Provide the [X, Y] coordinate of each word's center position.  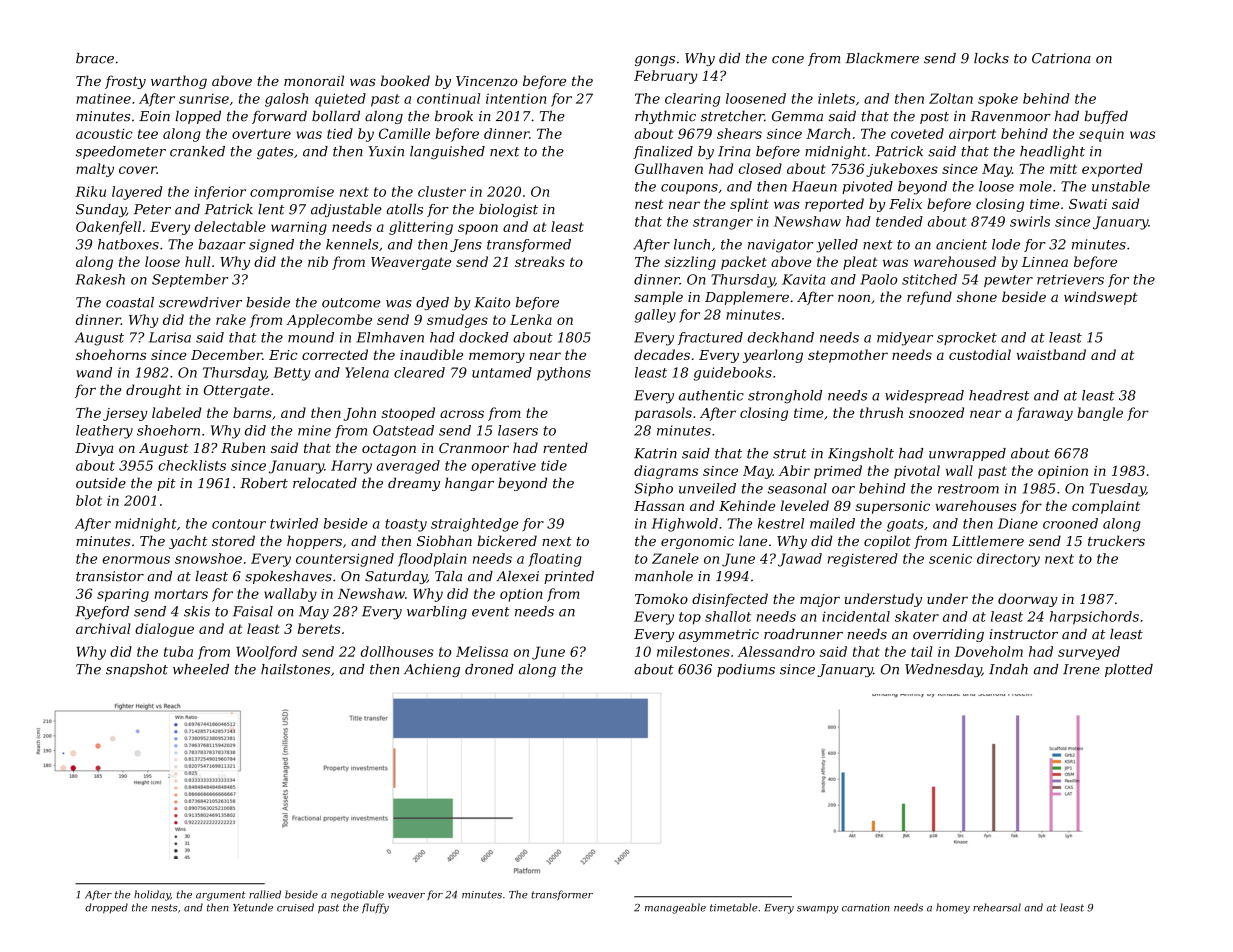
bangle [1100, 414]
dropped [106, 908]
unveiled [707, 488]
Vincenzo [487, 81]
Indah [1008, 669]
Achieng [432, 670]
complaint [1106, 507]
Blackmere [882, 58]
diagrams [666, 472]
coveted [917, 133]
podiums [746, 670]
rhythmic [665, 117]
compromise [292, 193]
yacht [188, 542]
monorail [314, 80]
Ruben [243, 447]
